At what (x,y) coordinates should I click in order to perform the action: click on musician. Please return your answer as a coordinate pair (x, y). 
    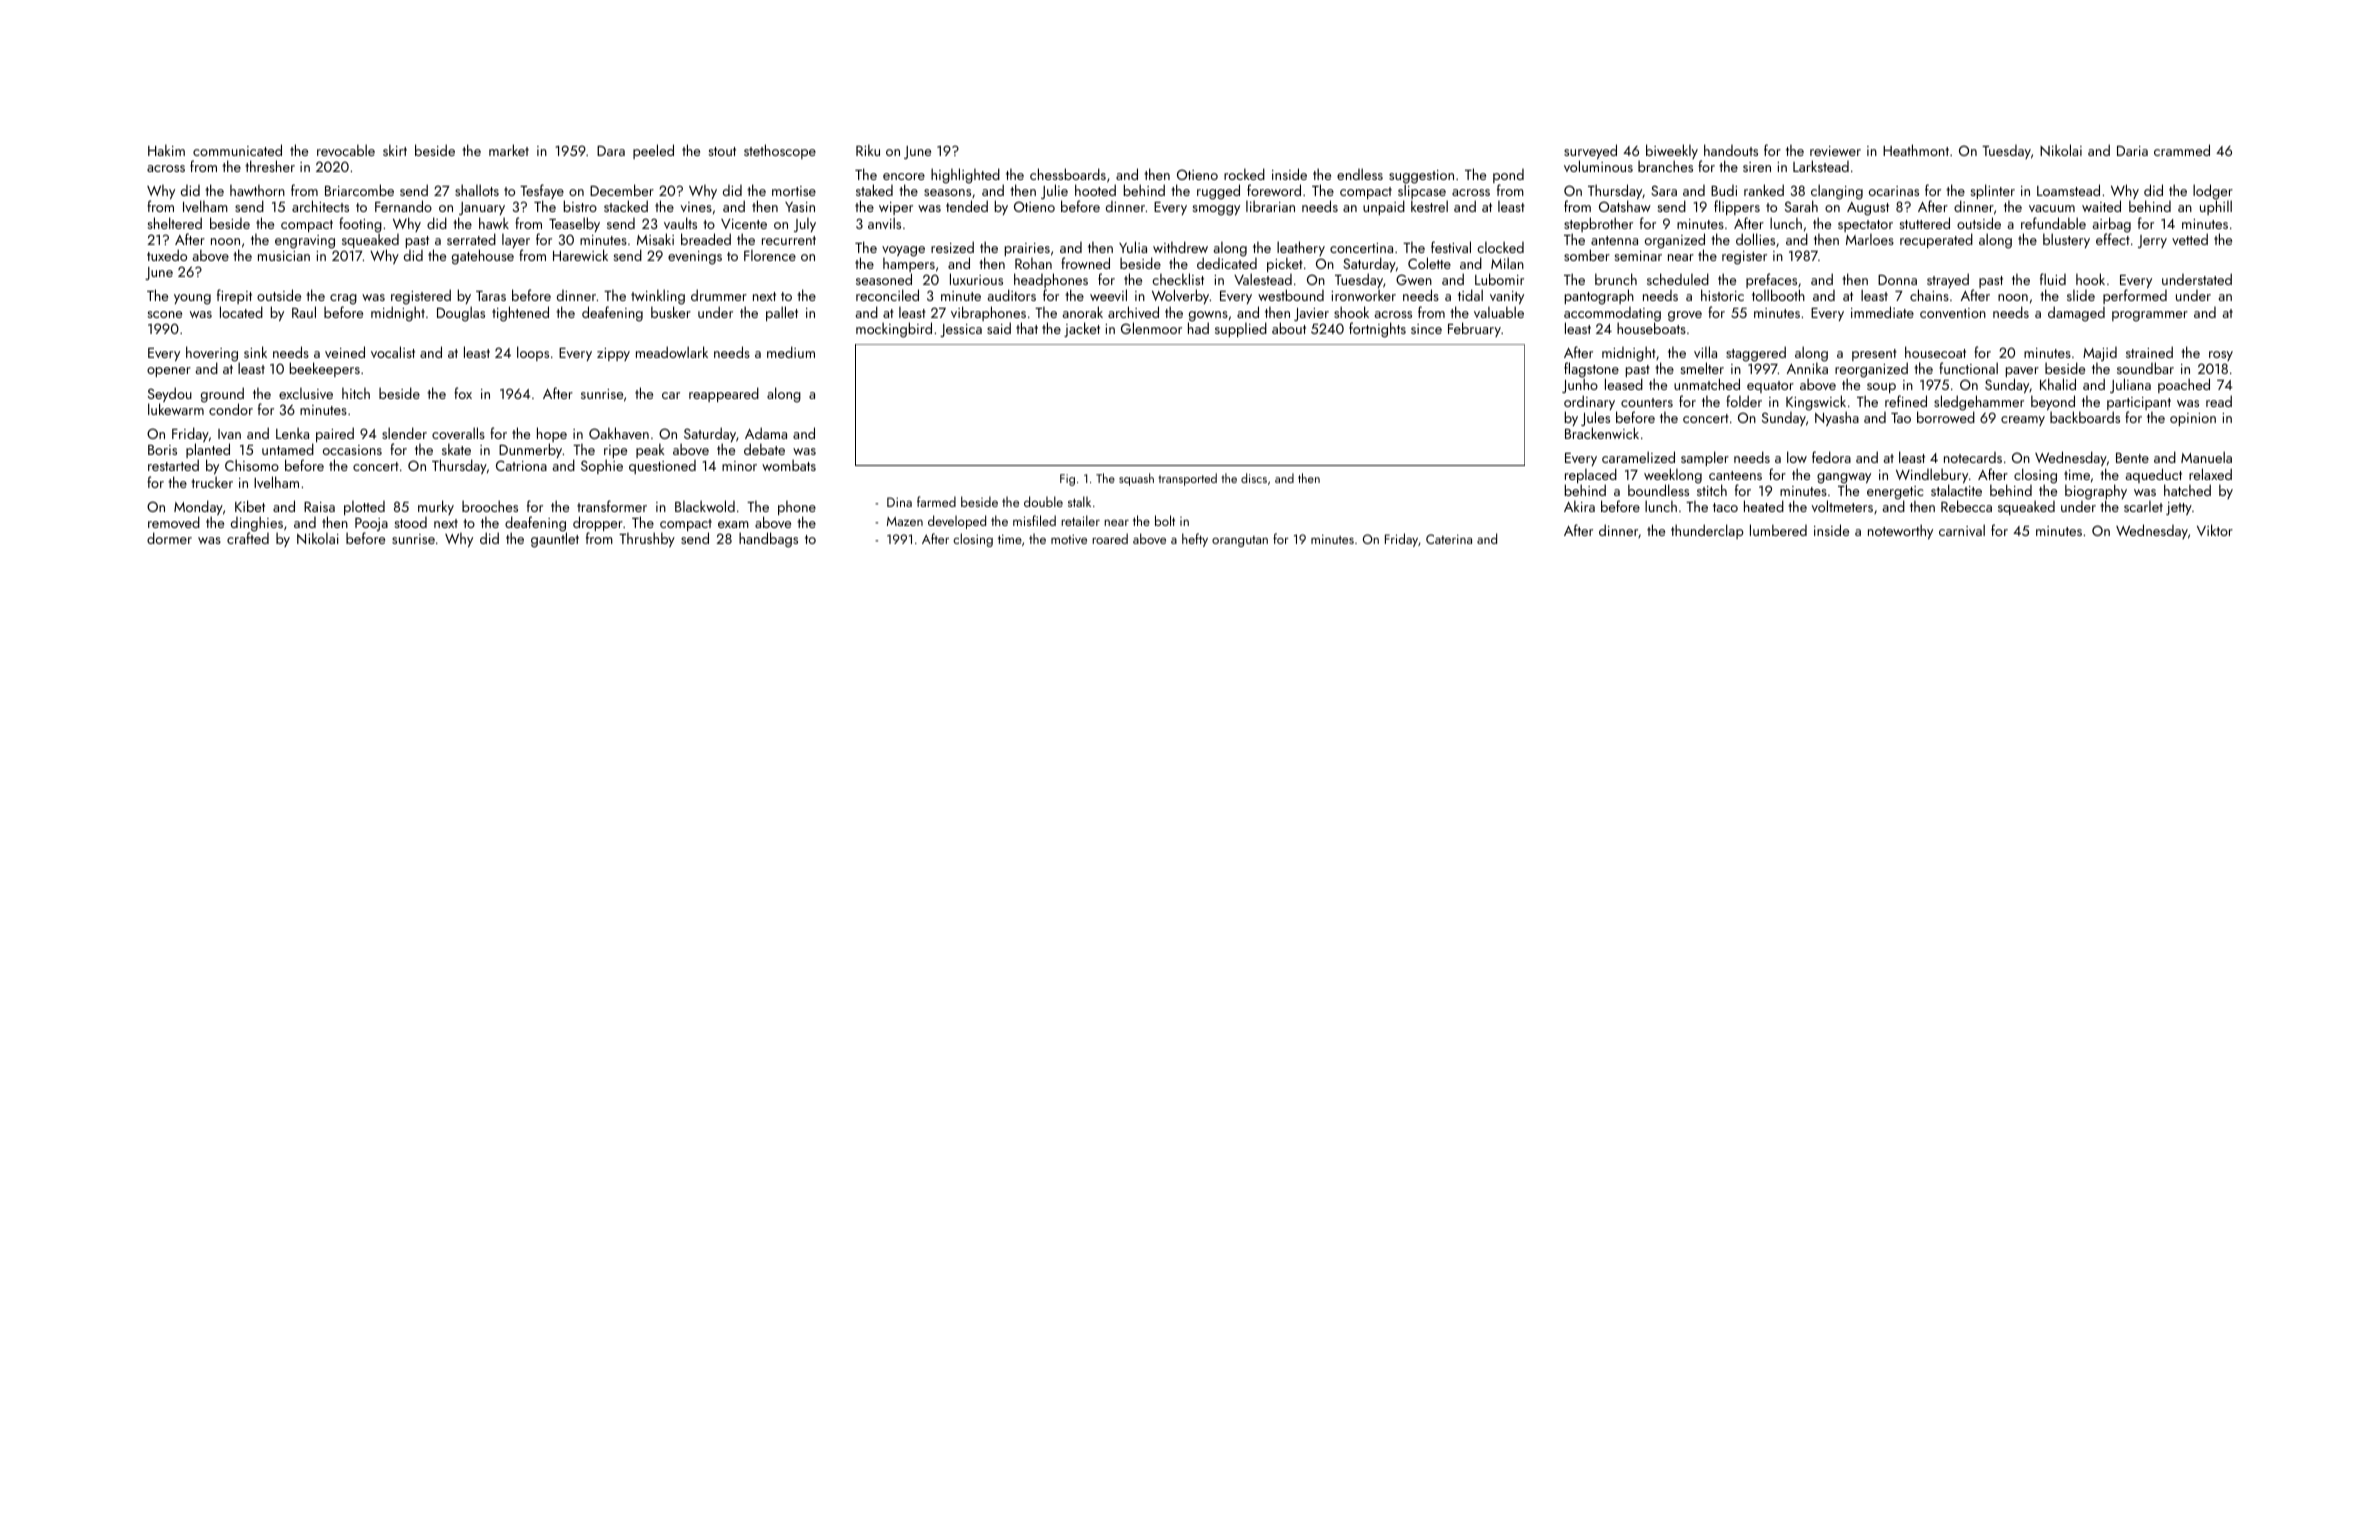
    Looking at the image, I should click on (284, 256).
